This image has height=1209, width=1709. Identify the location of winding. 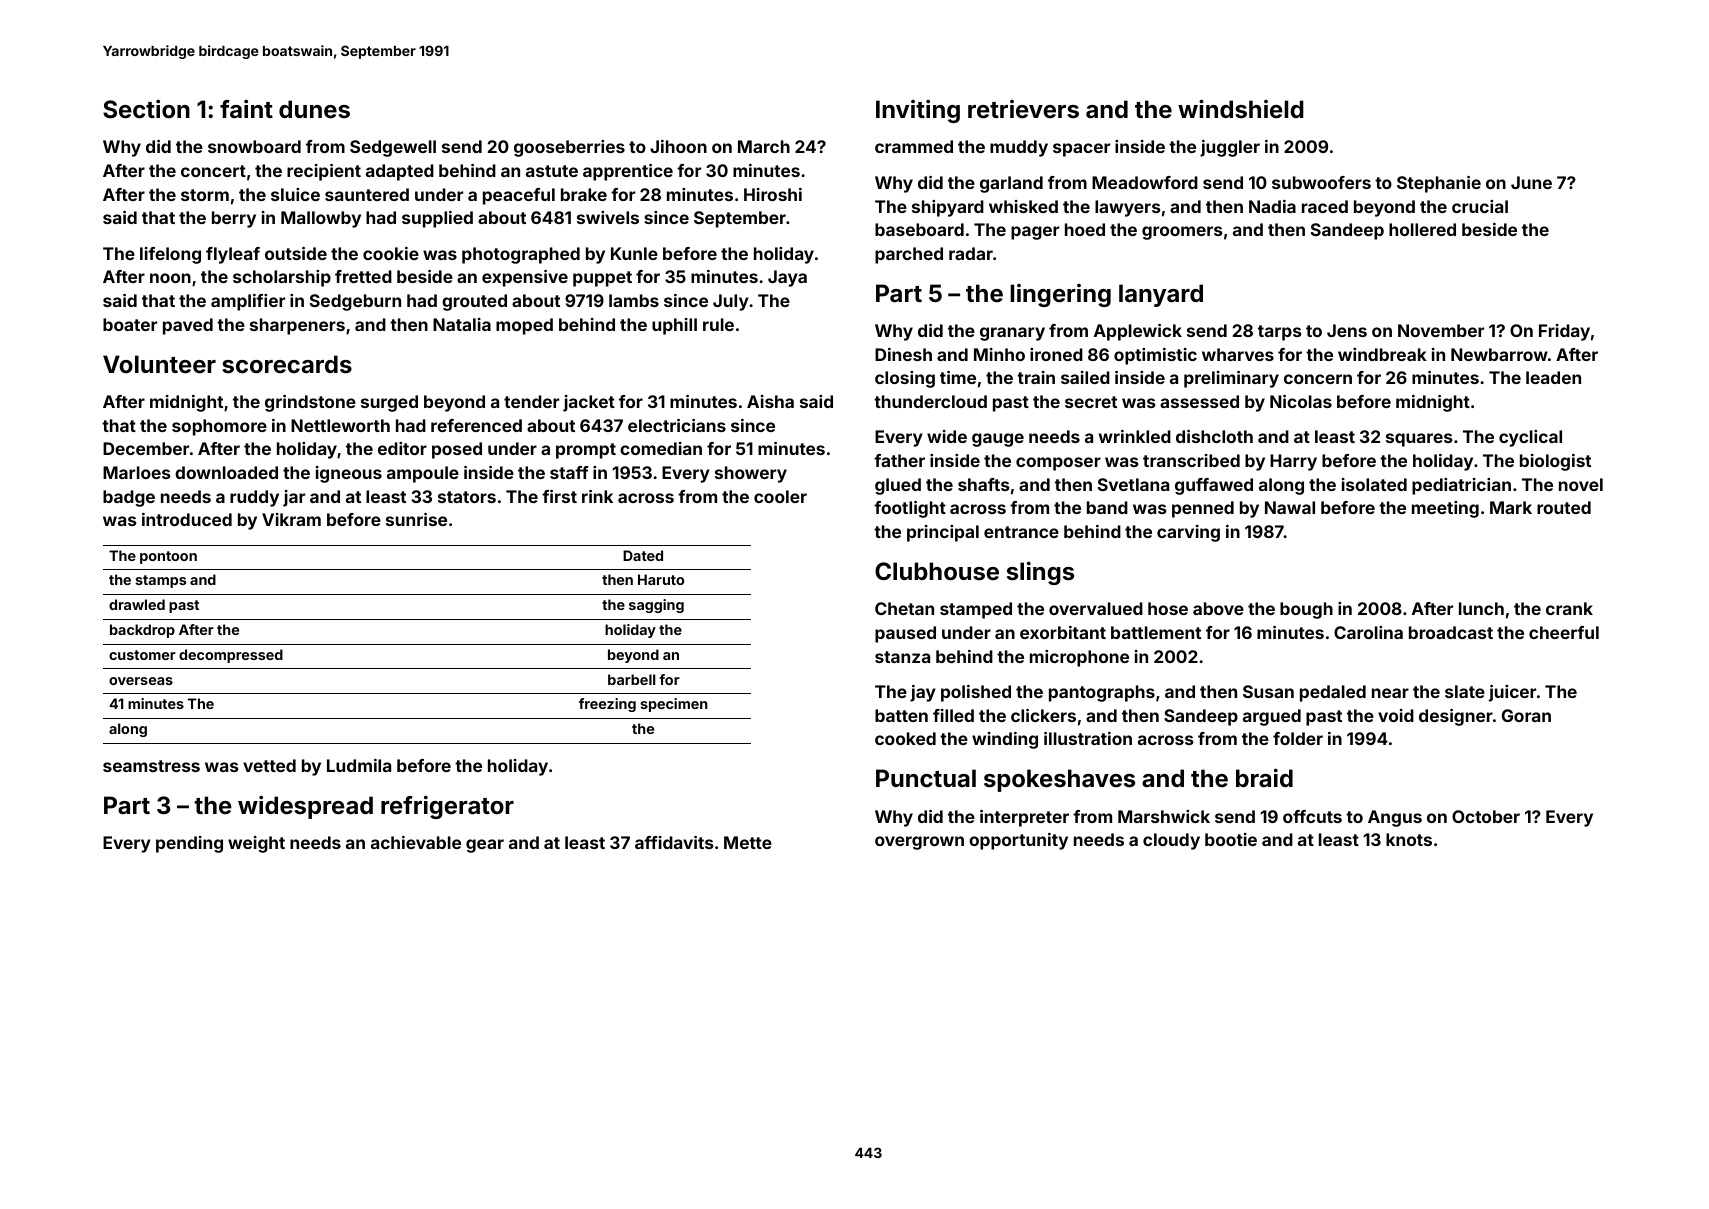
(1005, 740).
